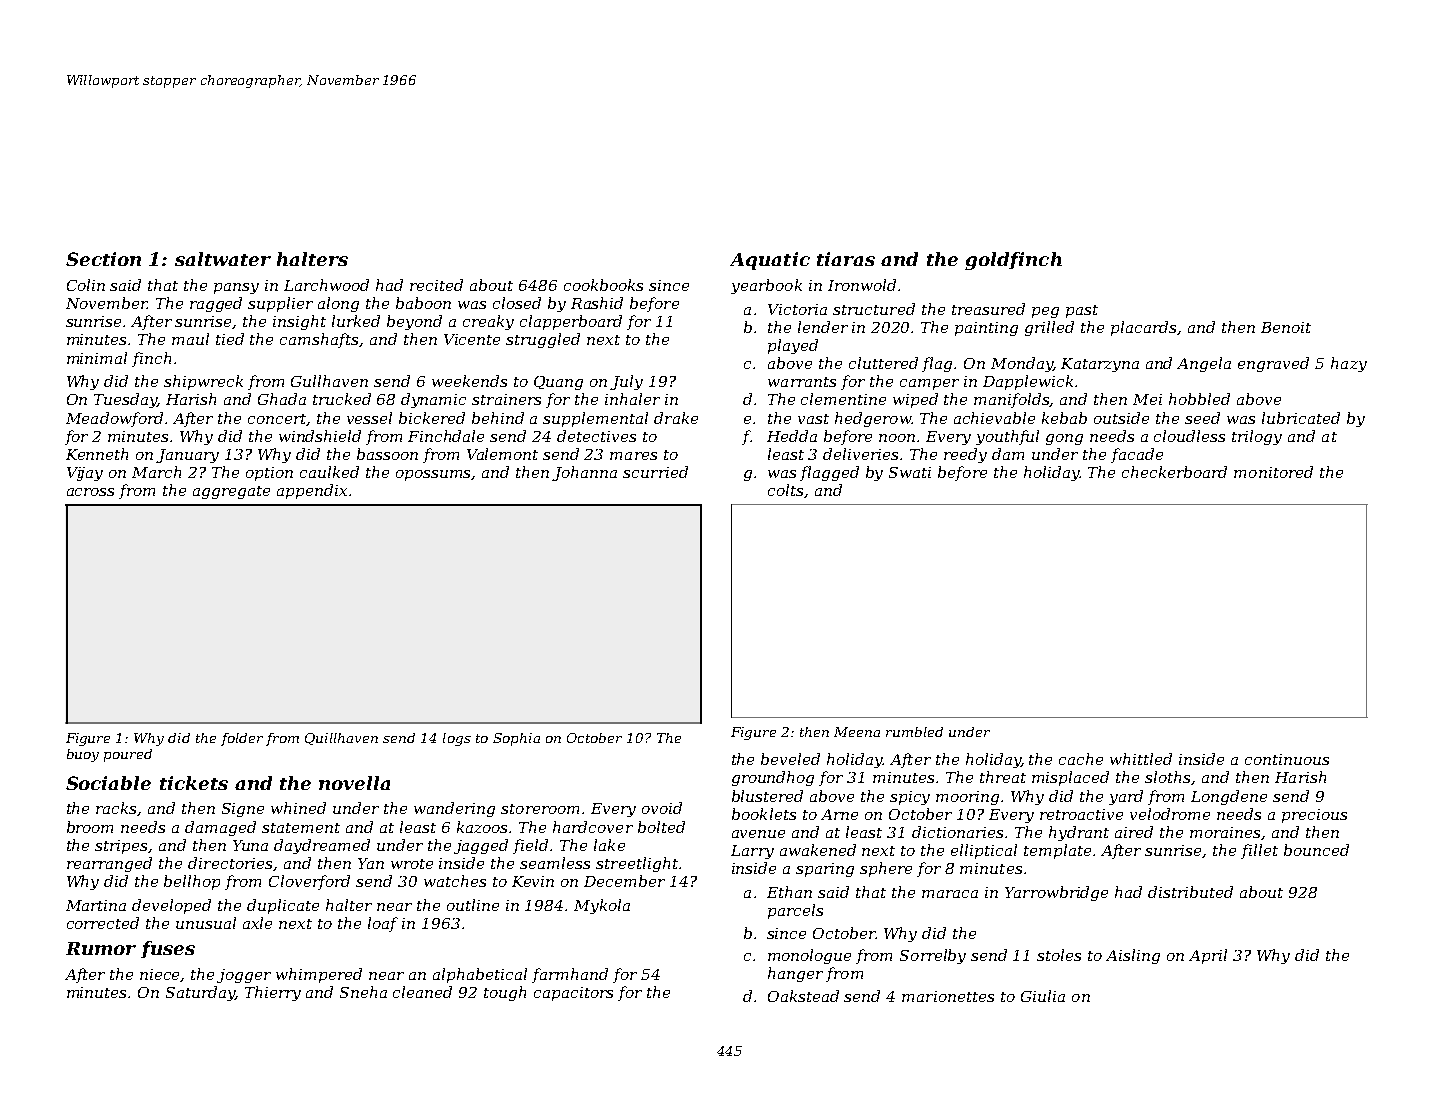 The width and height of the page is (1433, 1108). Describe the element at coordinates (914, 732) in the page. I see `rumbled` at that location.
